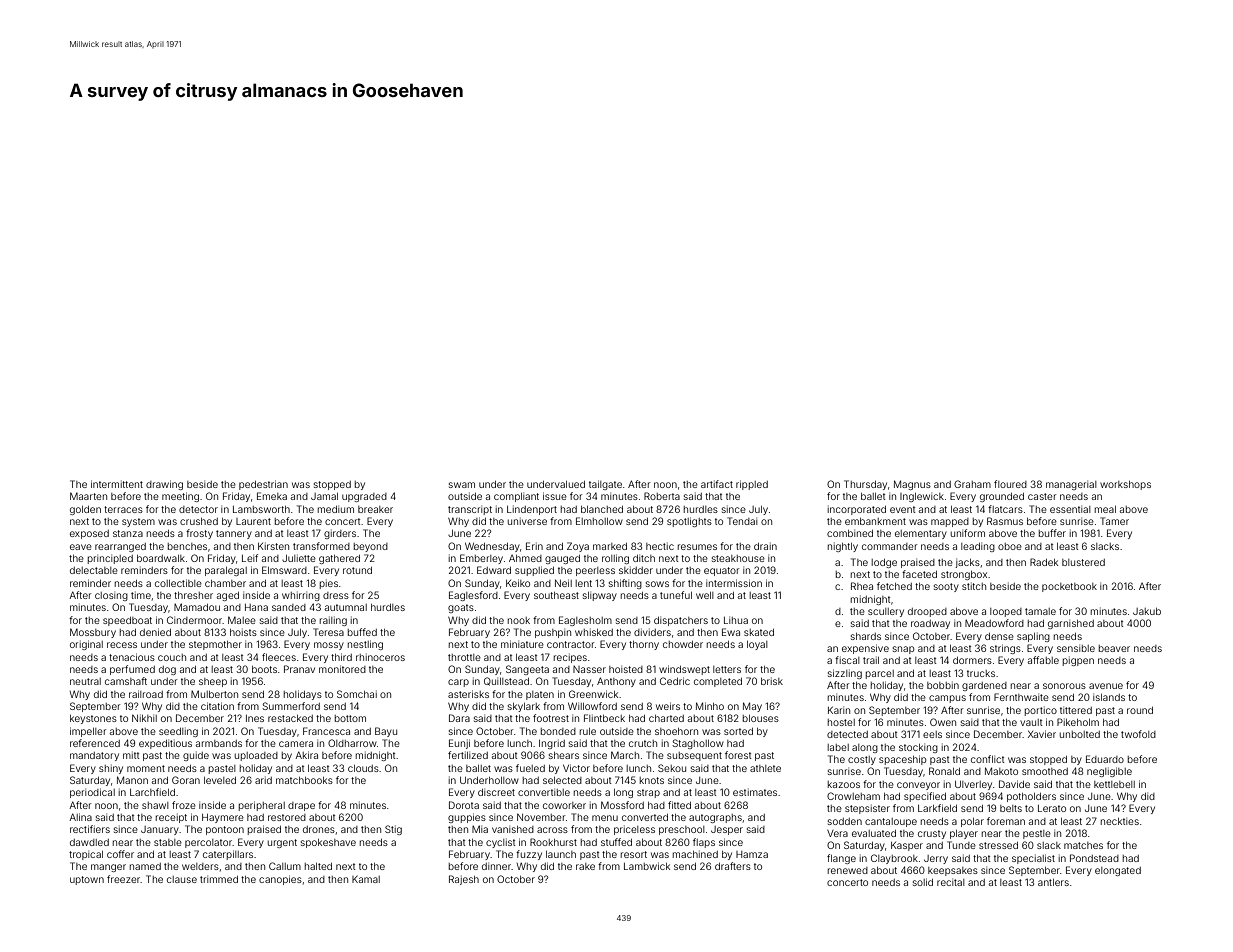 The image size is (1233, 952). I want to click on Elmhollow, so click(599, 521).
